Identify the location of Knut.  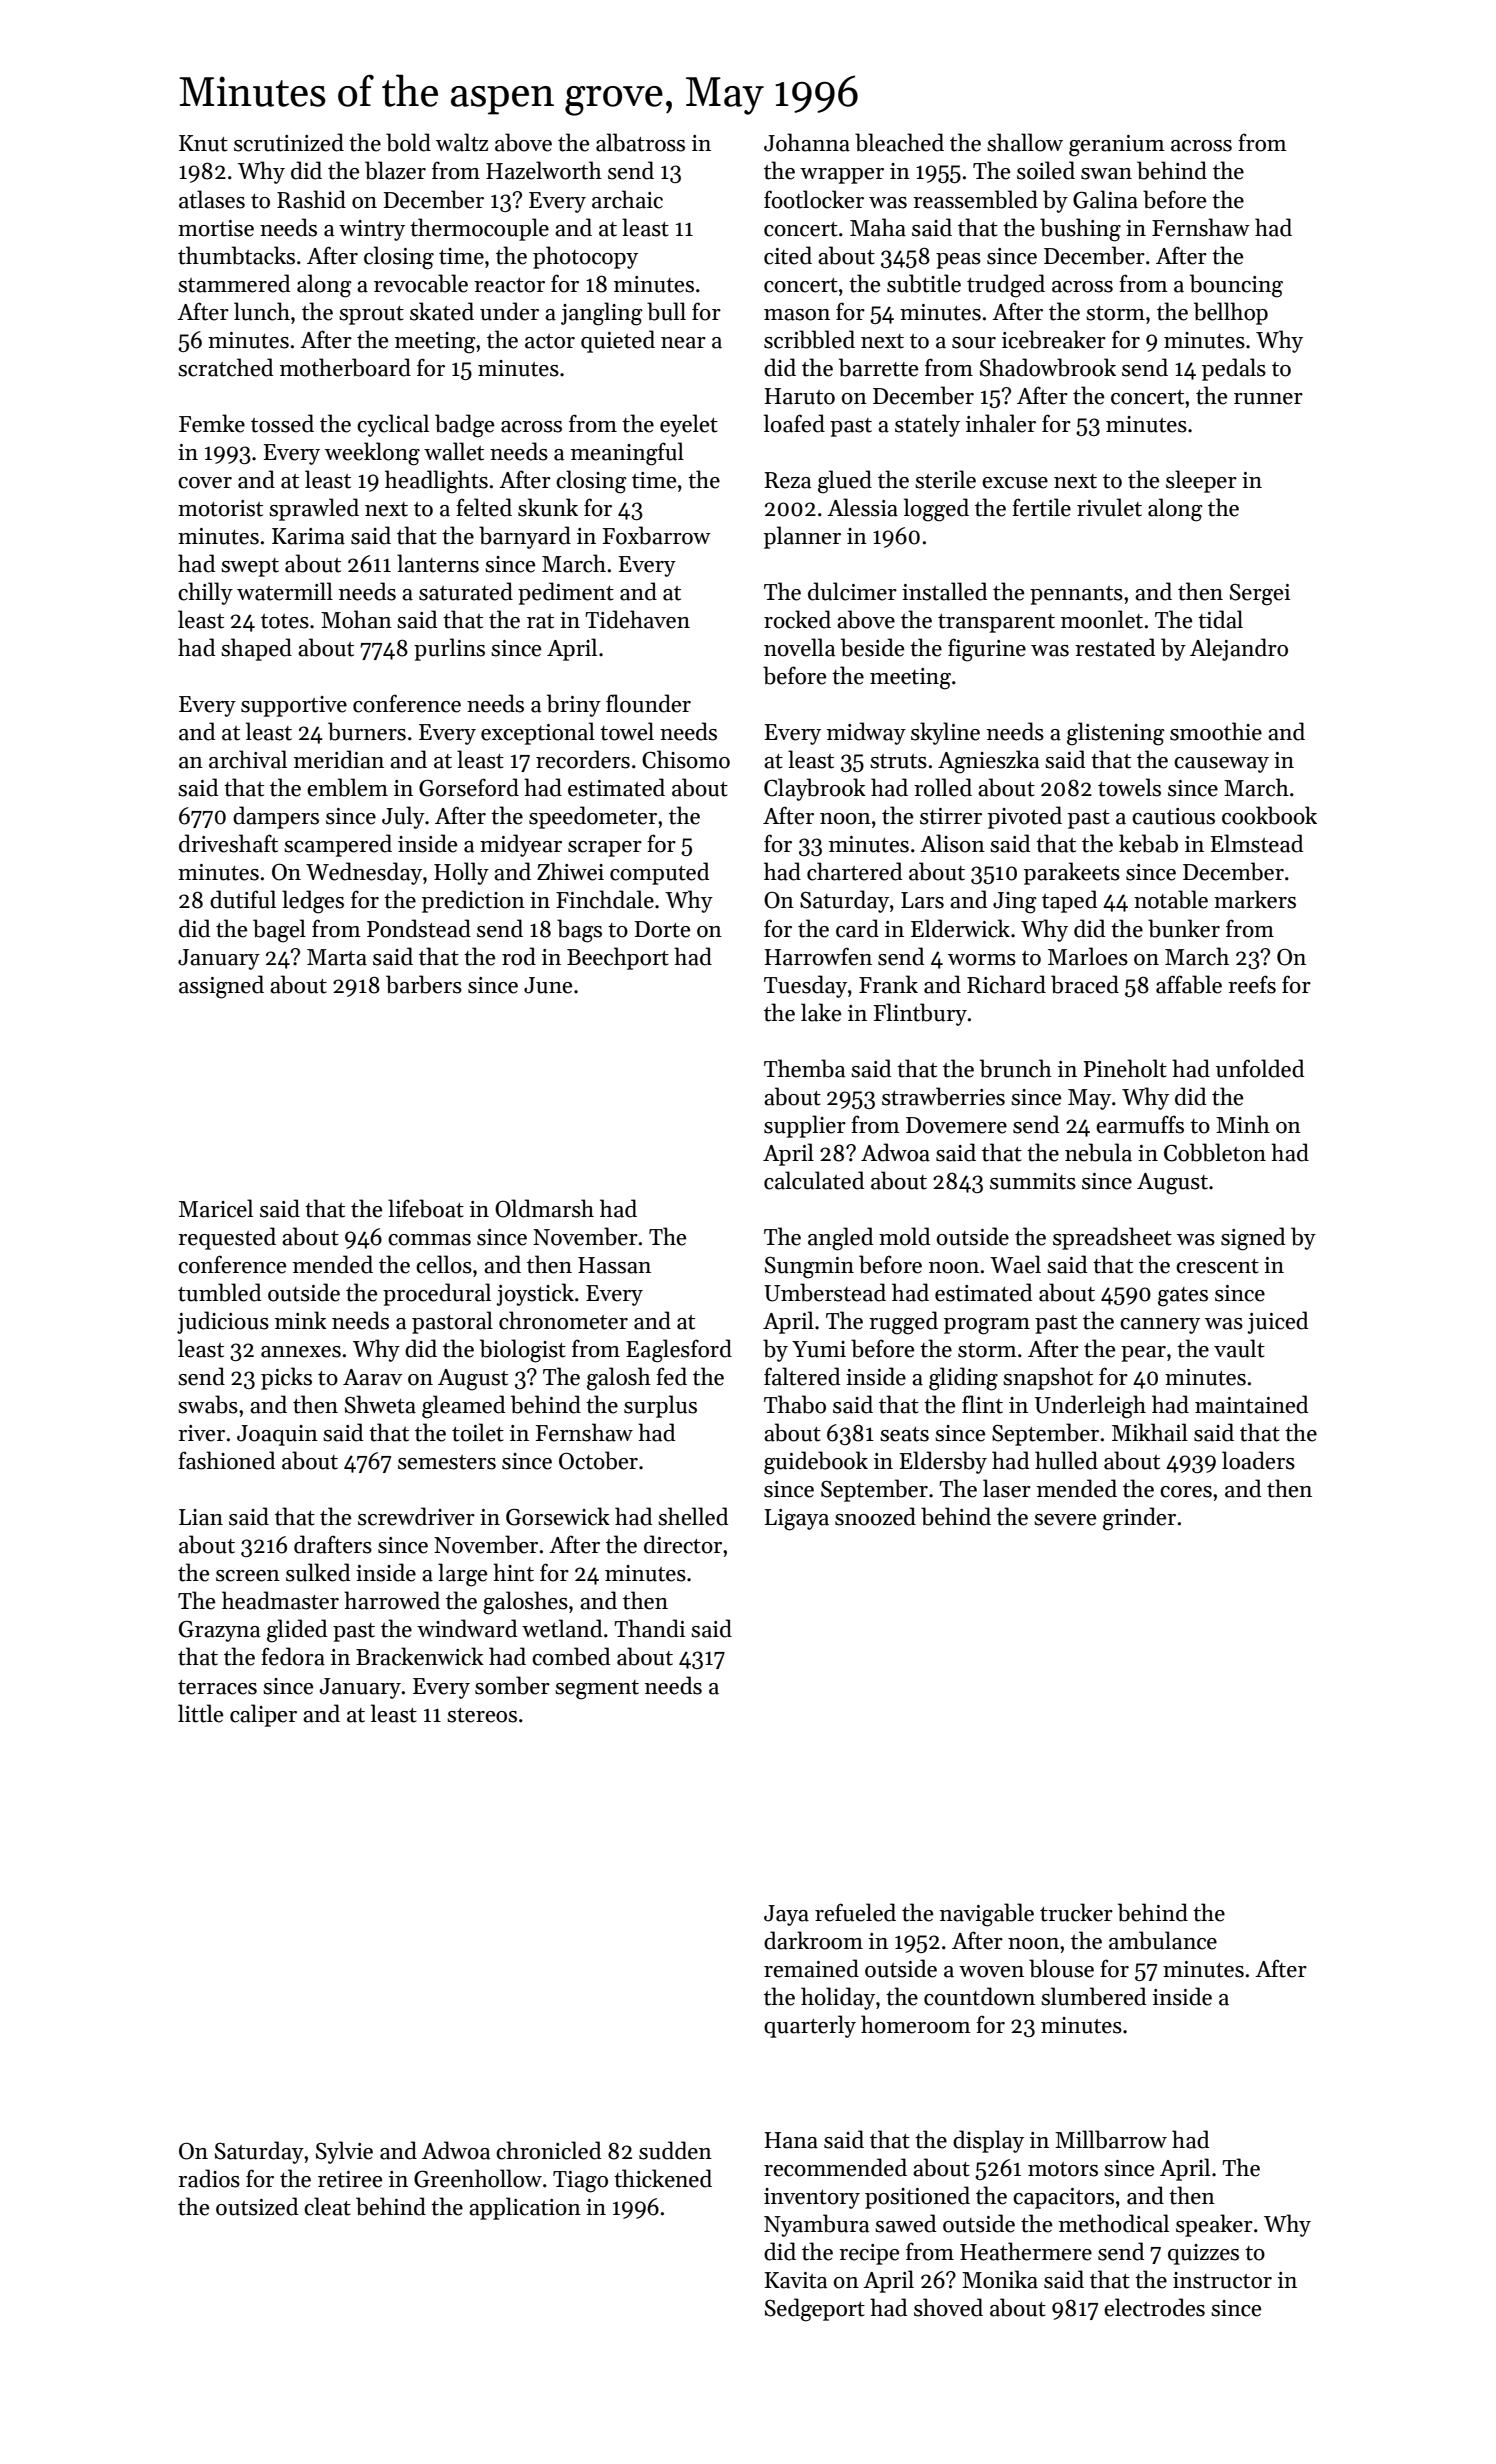
(203, 143).
